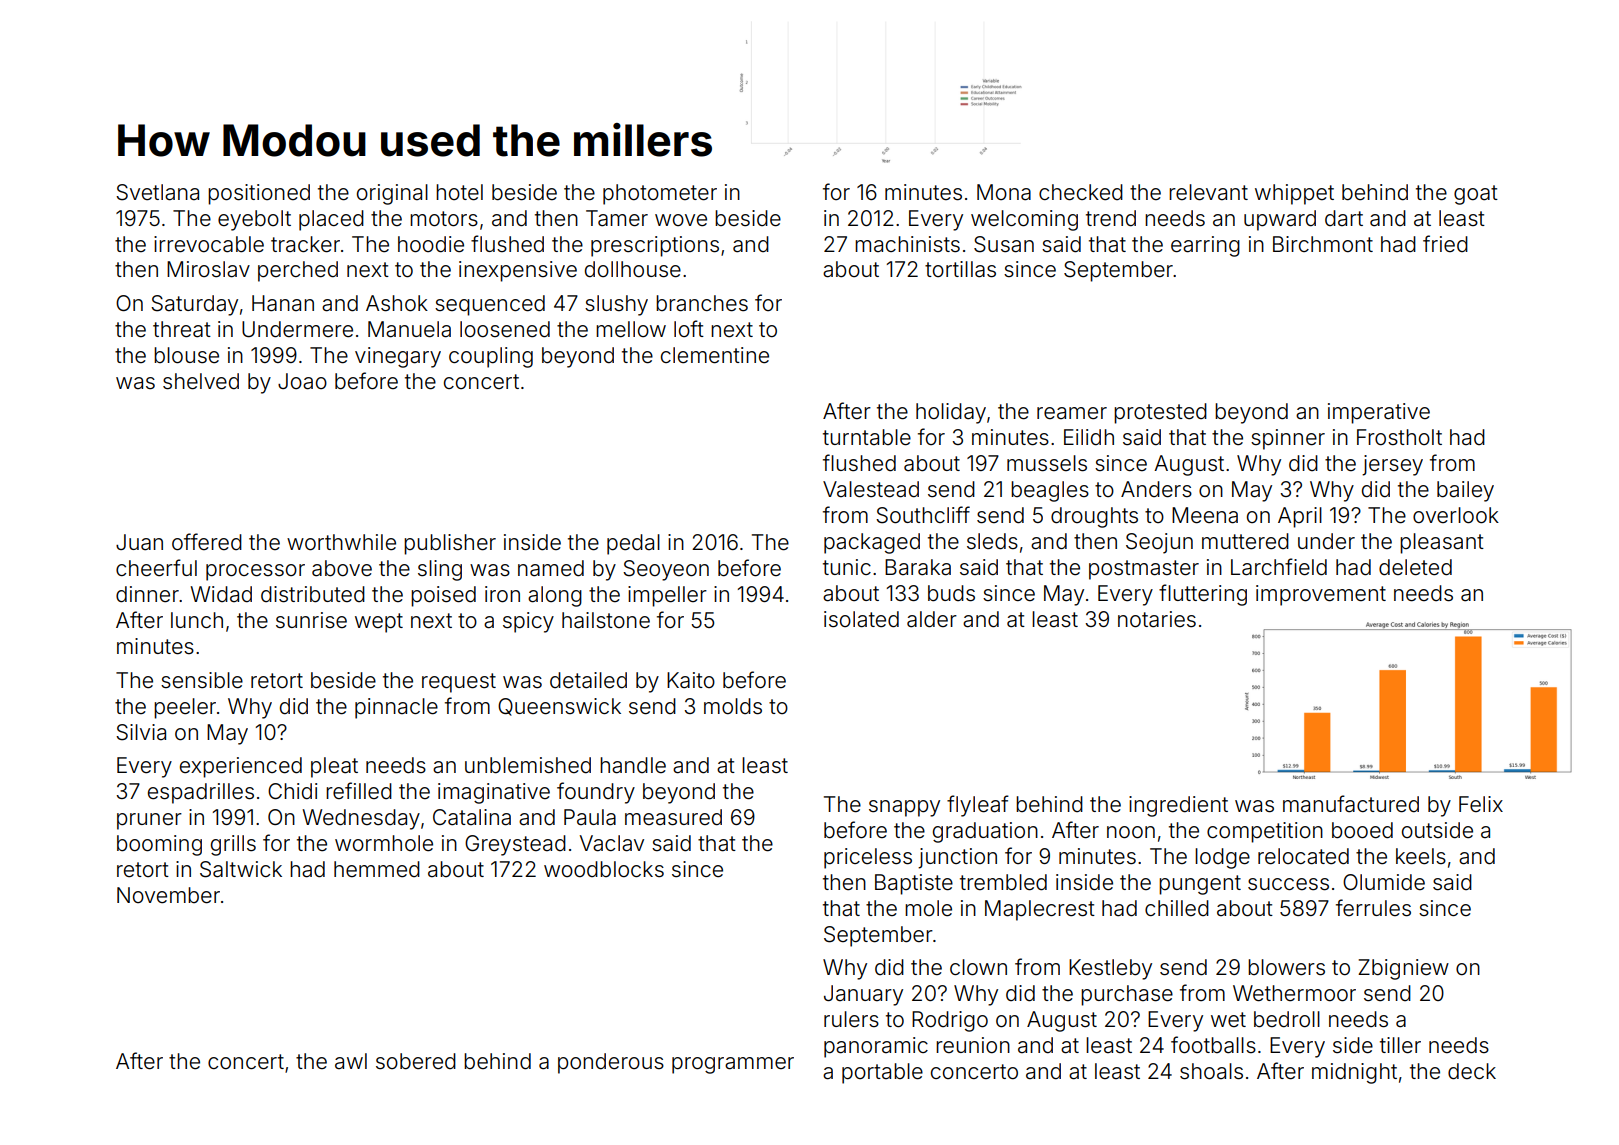 The height and width of the screenshot is (1145, 1619). What do you see at coordinates (450, 544) in the screenshot?
I see `publisher` at bounding box center [450, 544].
